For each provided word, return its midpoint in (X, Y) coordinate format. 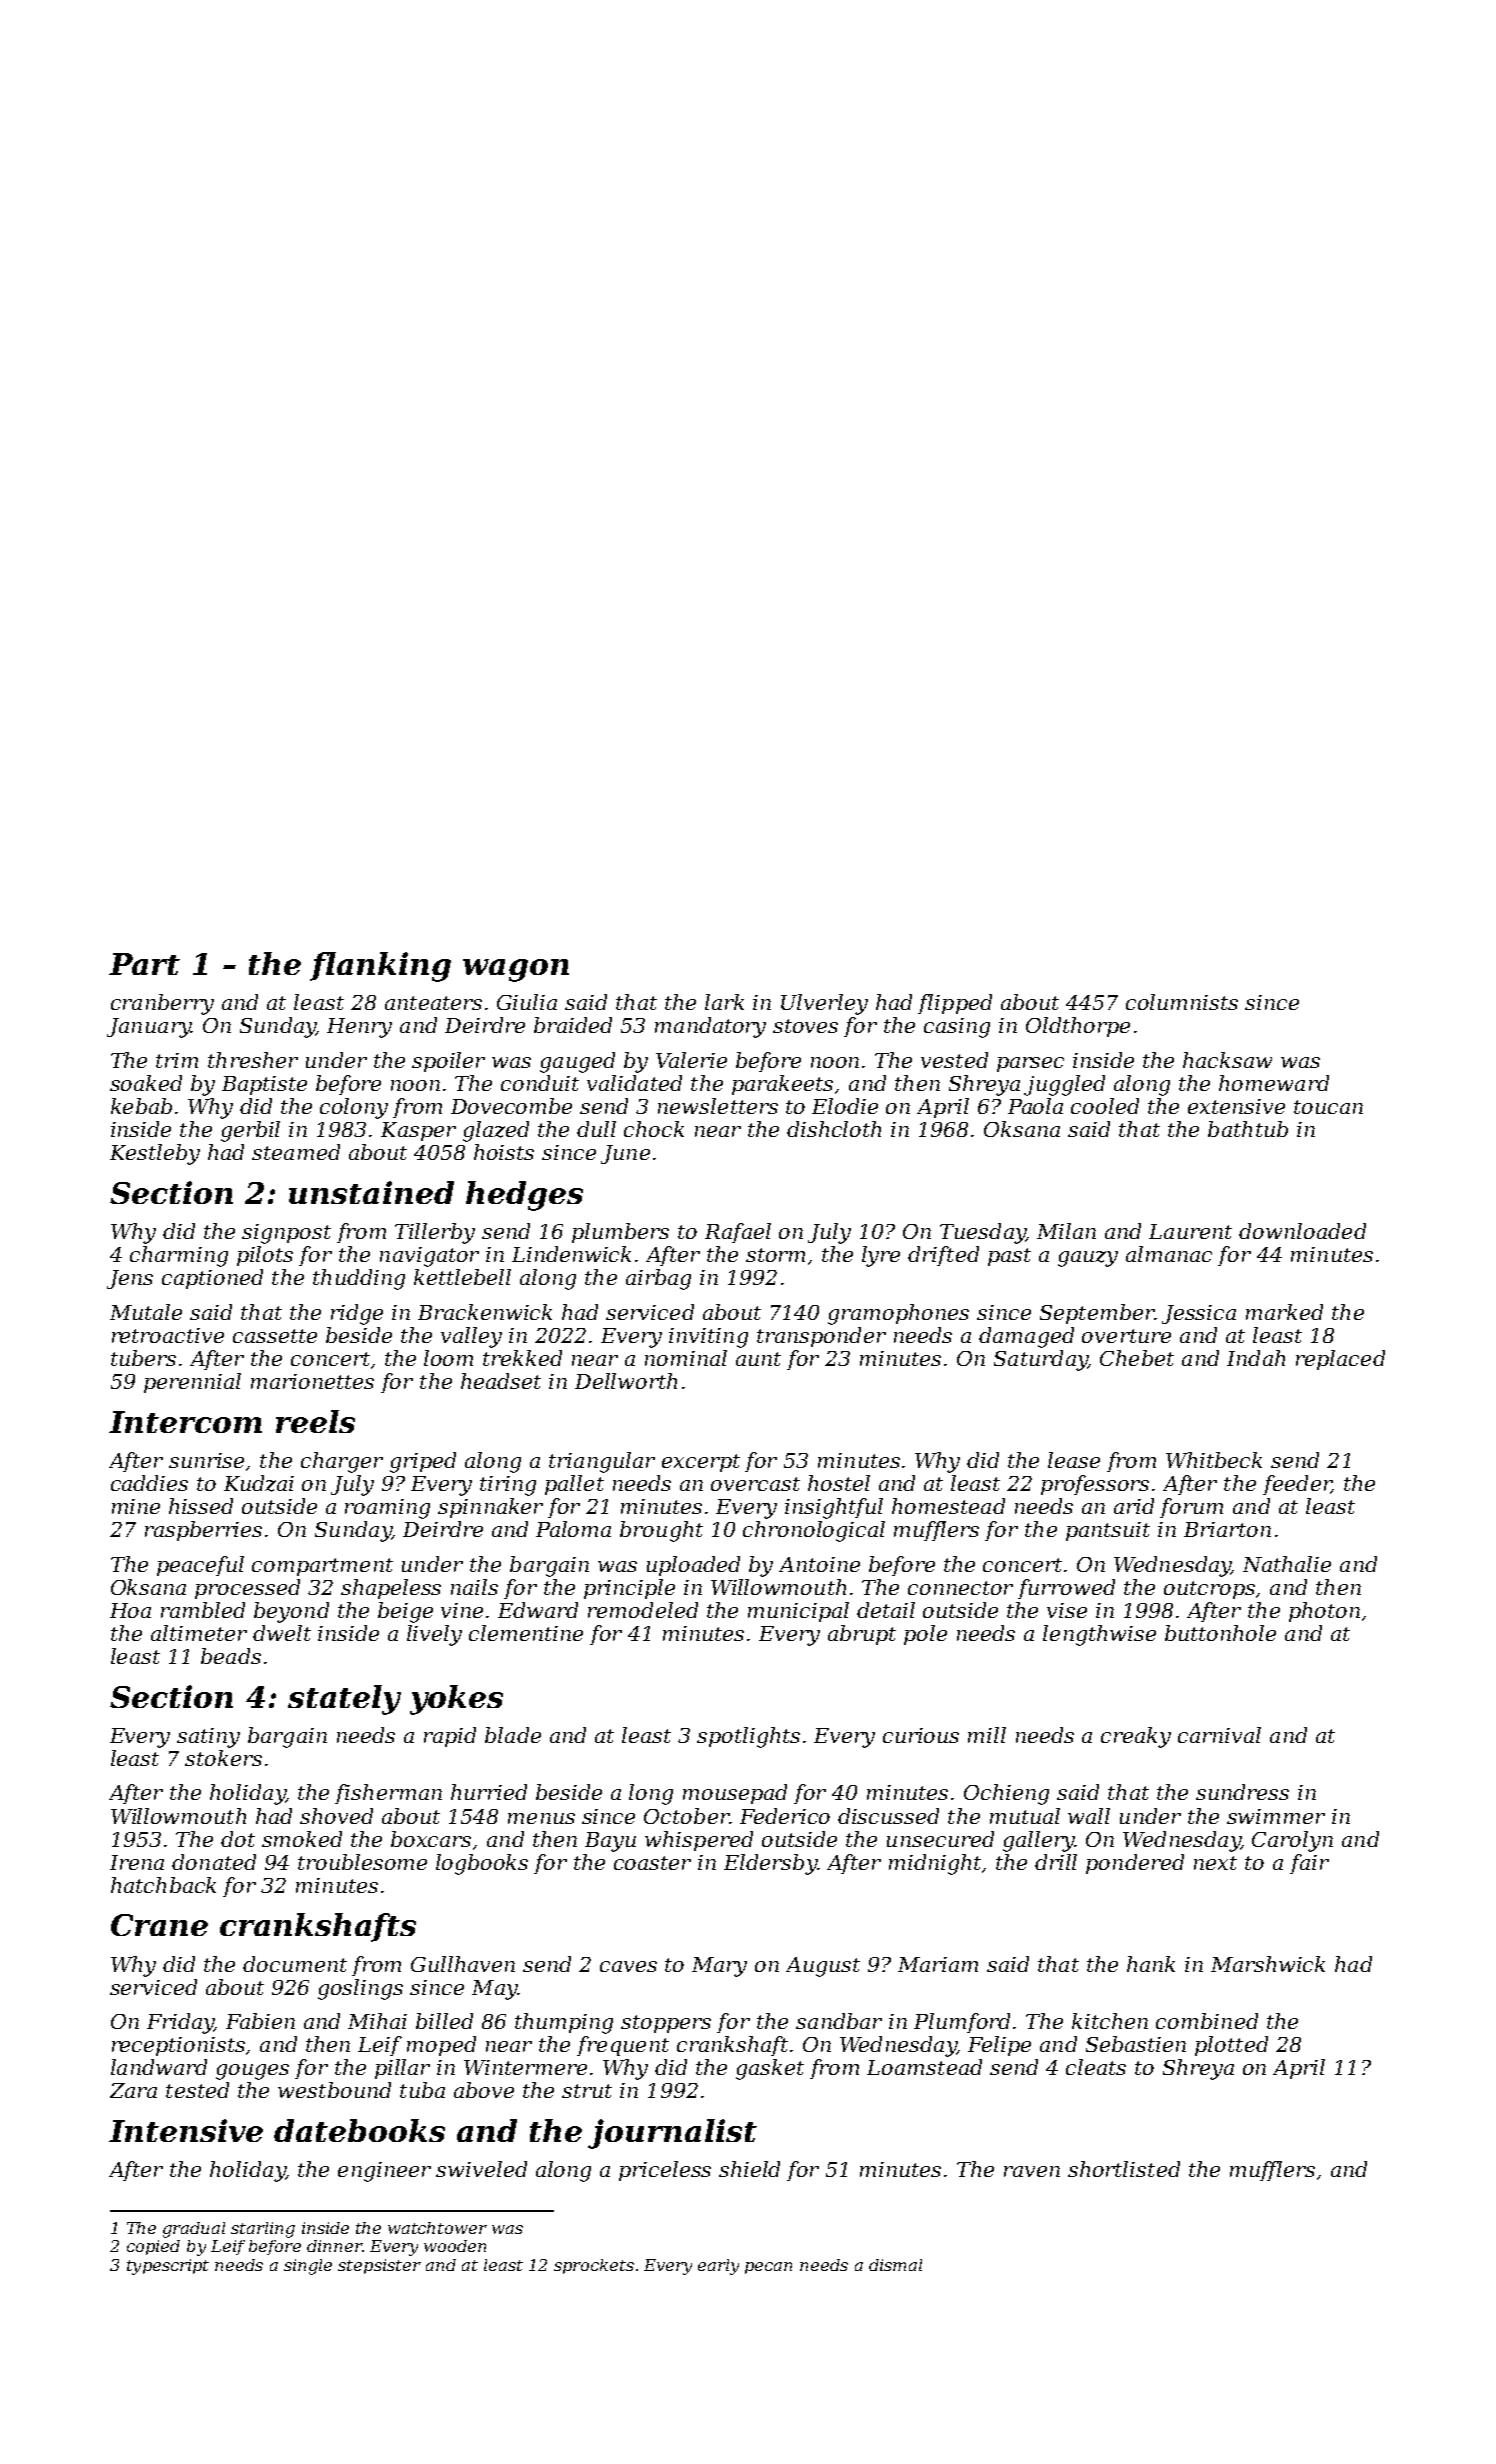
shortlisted (1124, 2169)
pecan (768, 2268)
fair (1309, 1864)
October (686, 1816)
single (308, 2267)
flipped (955, 1004)
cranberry (162, 1004)
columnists (1182, 1002)
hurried (489, 1792)
